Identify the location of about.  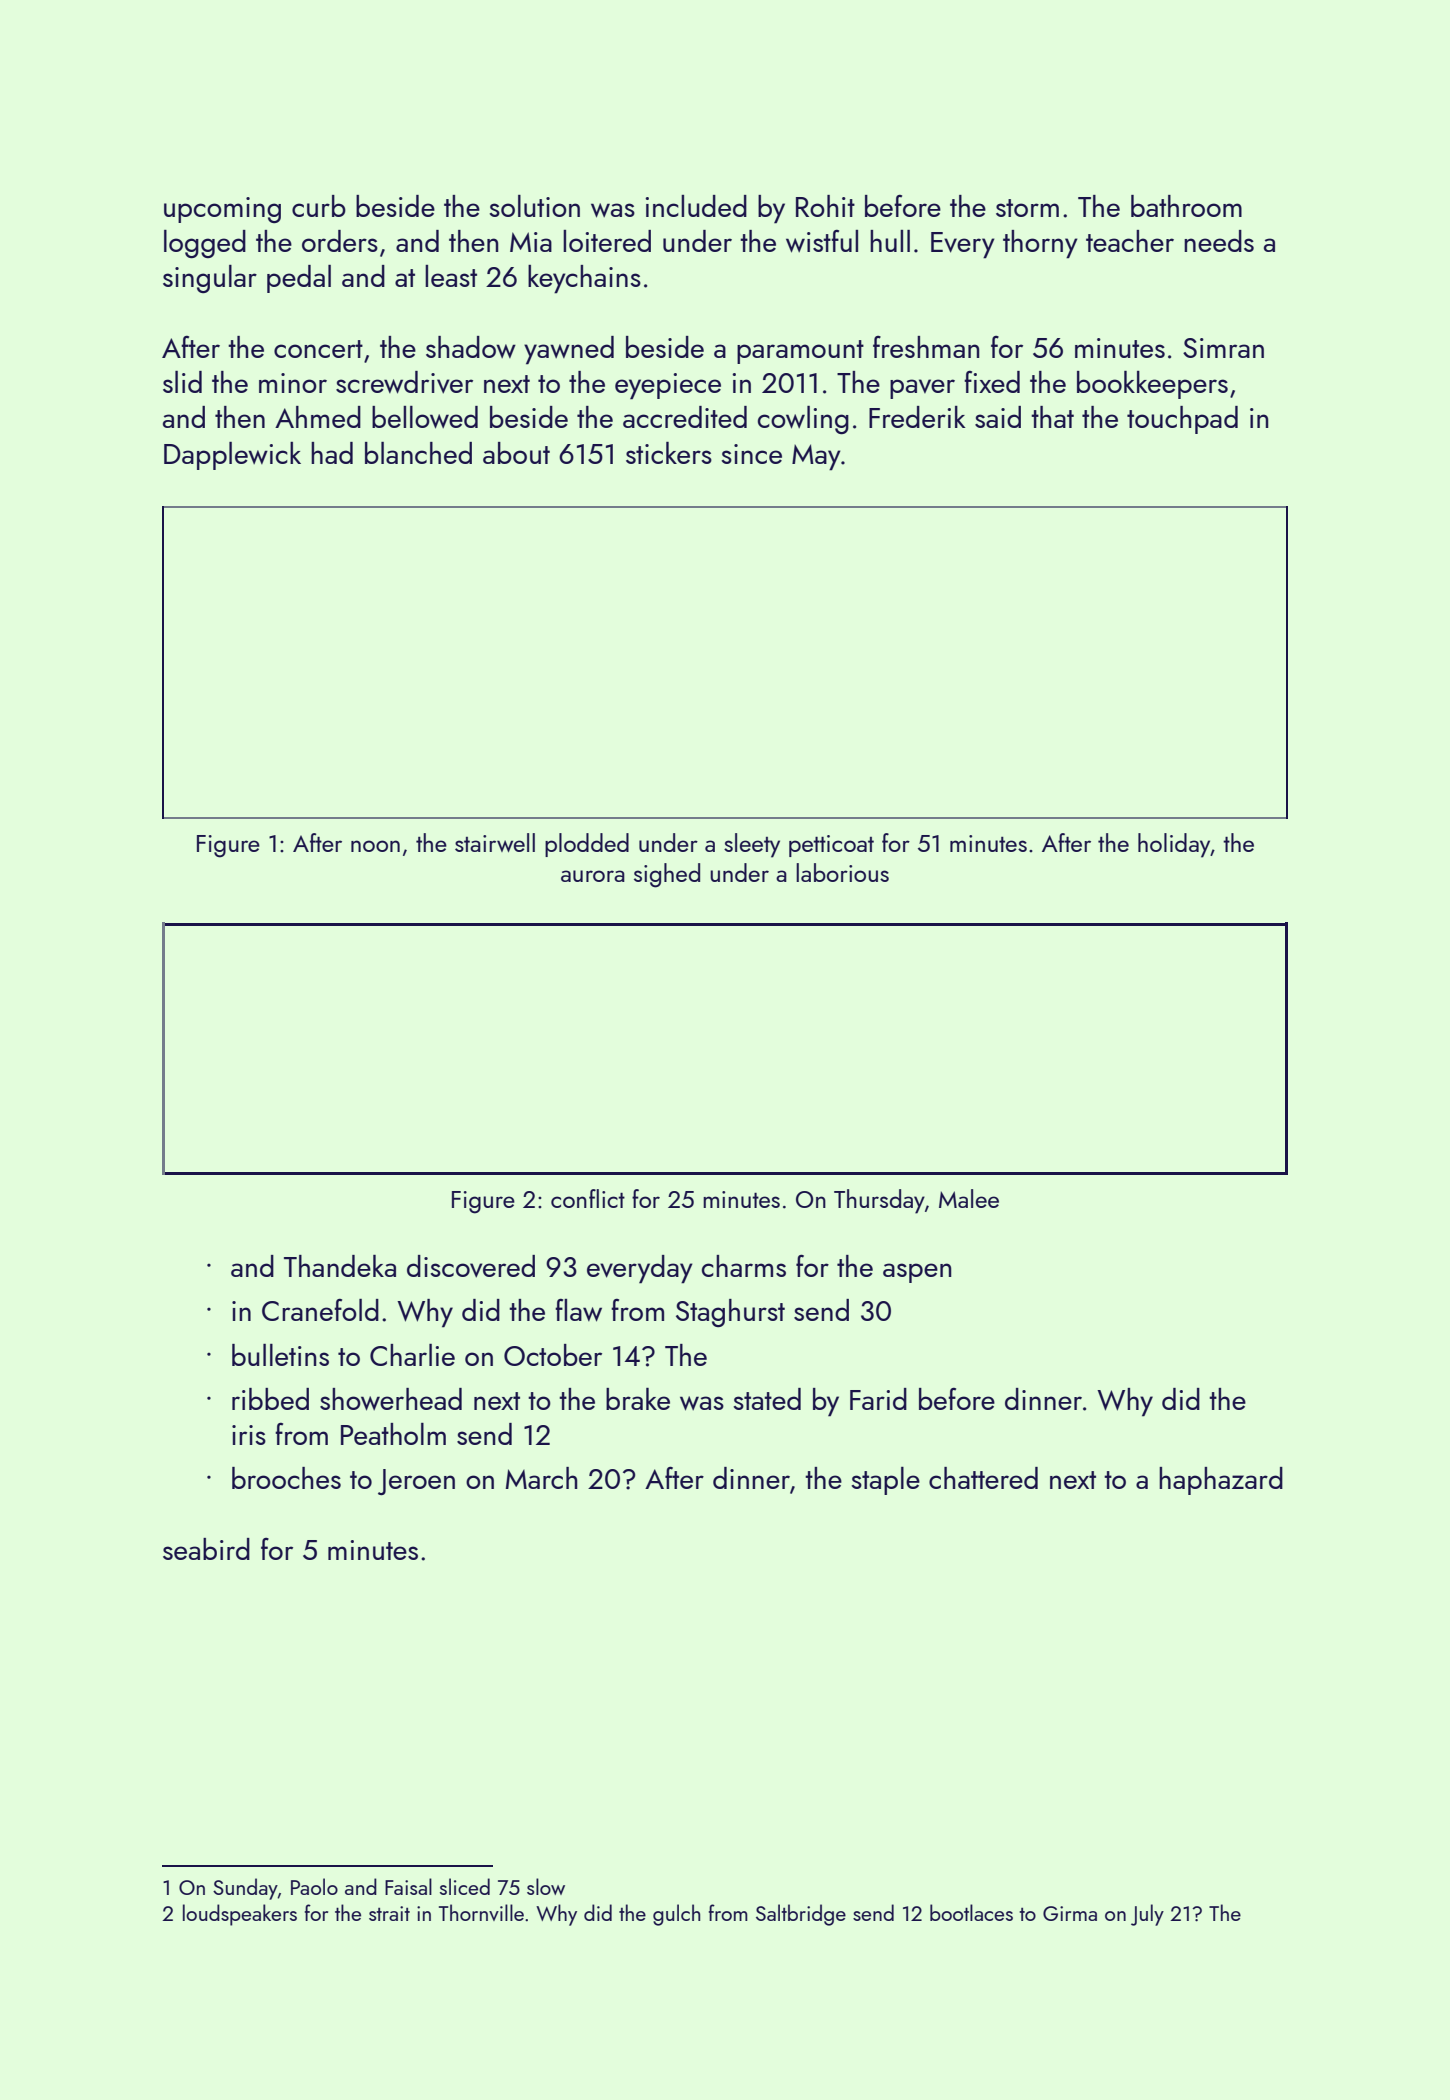
(516, 453).
